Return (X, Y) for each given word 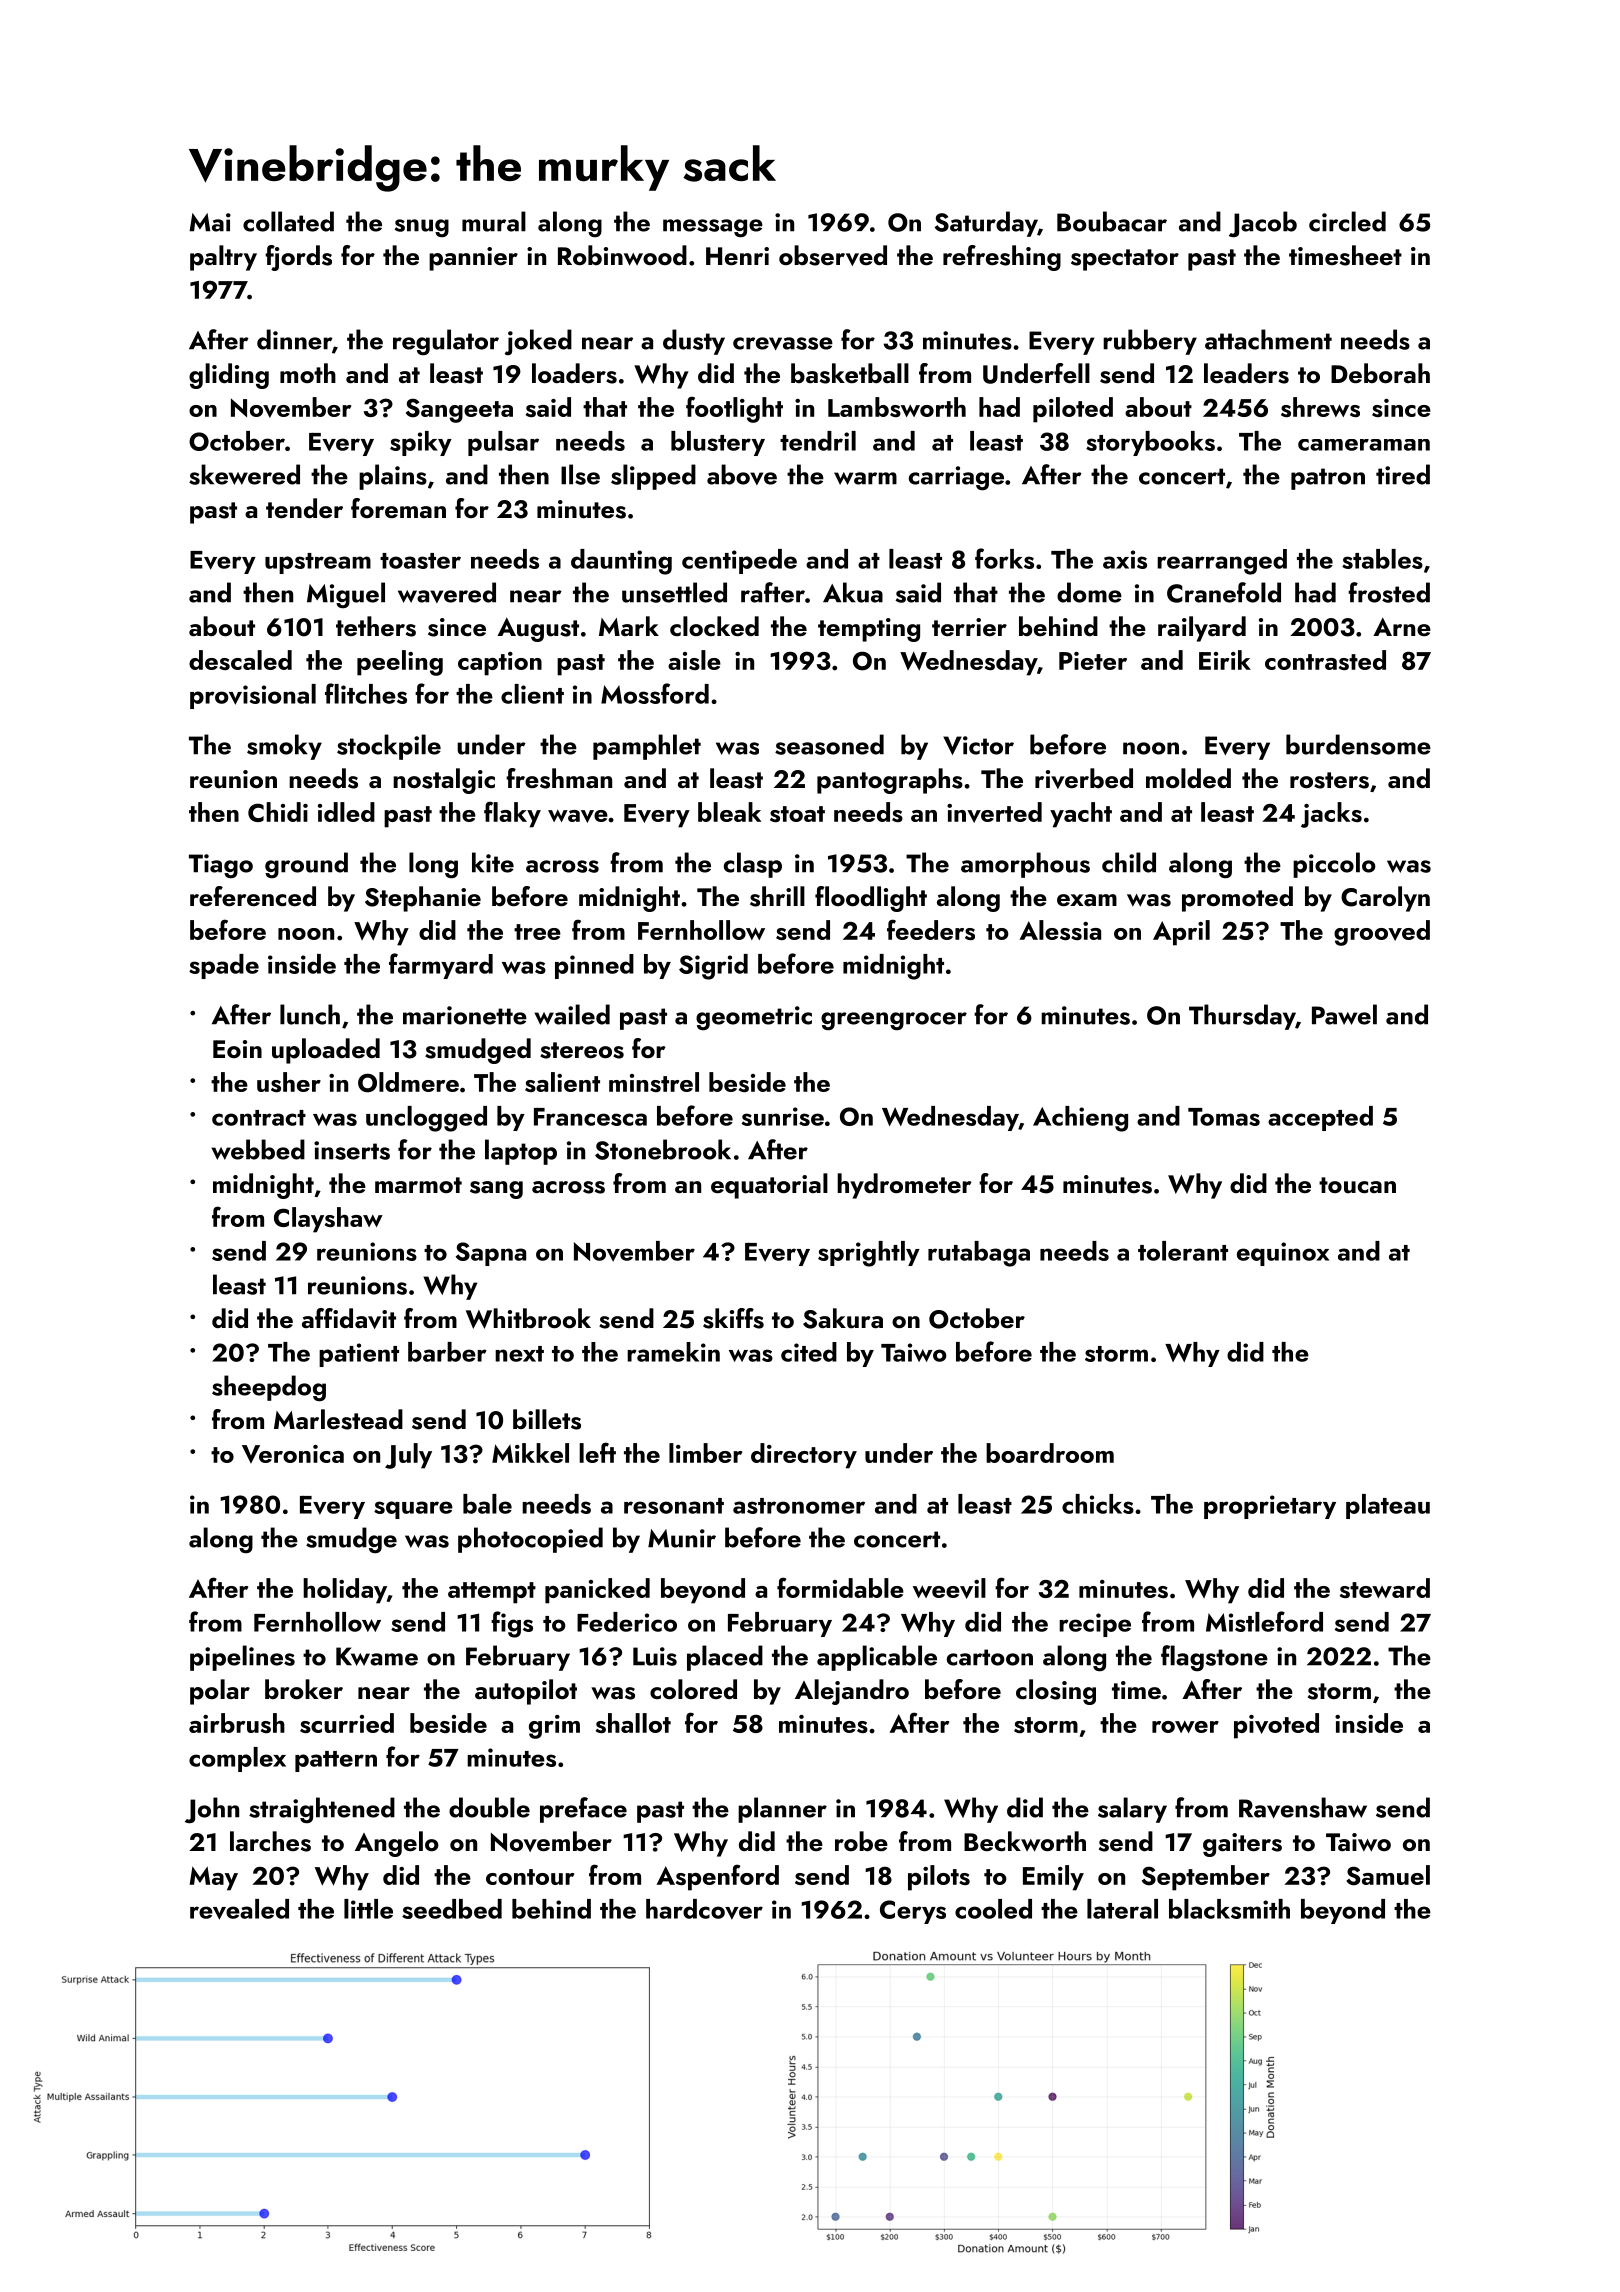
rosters (1329, 780)
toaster (420, 561)
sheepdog (269, 1388)
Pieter (1093, 661)
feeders (931, 929)
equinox (1283, 1254)
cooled (993, 1909)
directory (804, 1456)
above (742, 474)
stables (1382, 559)
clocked (714, 626)
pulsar (503, 443)
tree (537, 932)
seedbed (452, 1909)
